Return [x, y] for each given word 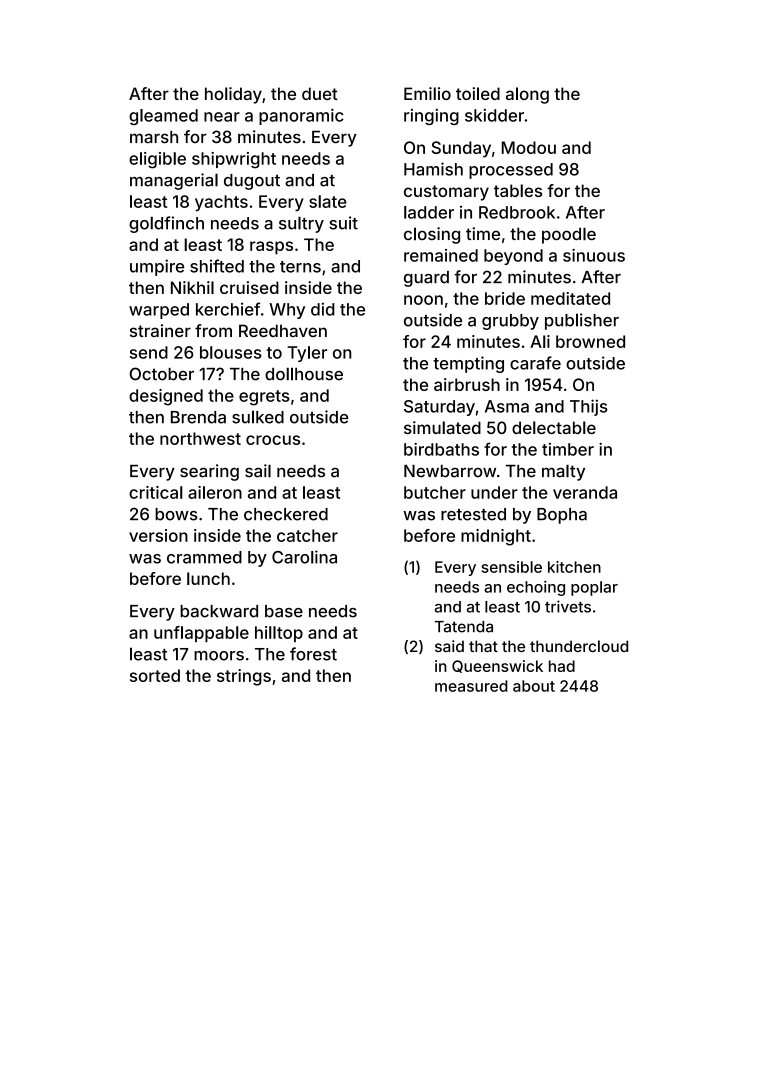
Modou [529, 147]
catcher [307, 535]
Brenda [198, 417]
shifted [217, 266]
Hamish [433, 169]
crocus [273, 440]
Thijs [589, 407]
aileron [215, 492]
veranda [585, 492]
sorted [155, 675]
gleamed [163, 117]
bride [505, 298]
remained [441, 255]
